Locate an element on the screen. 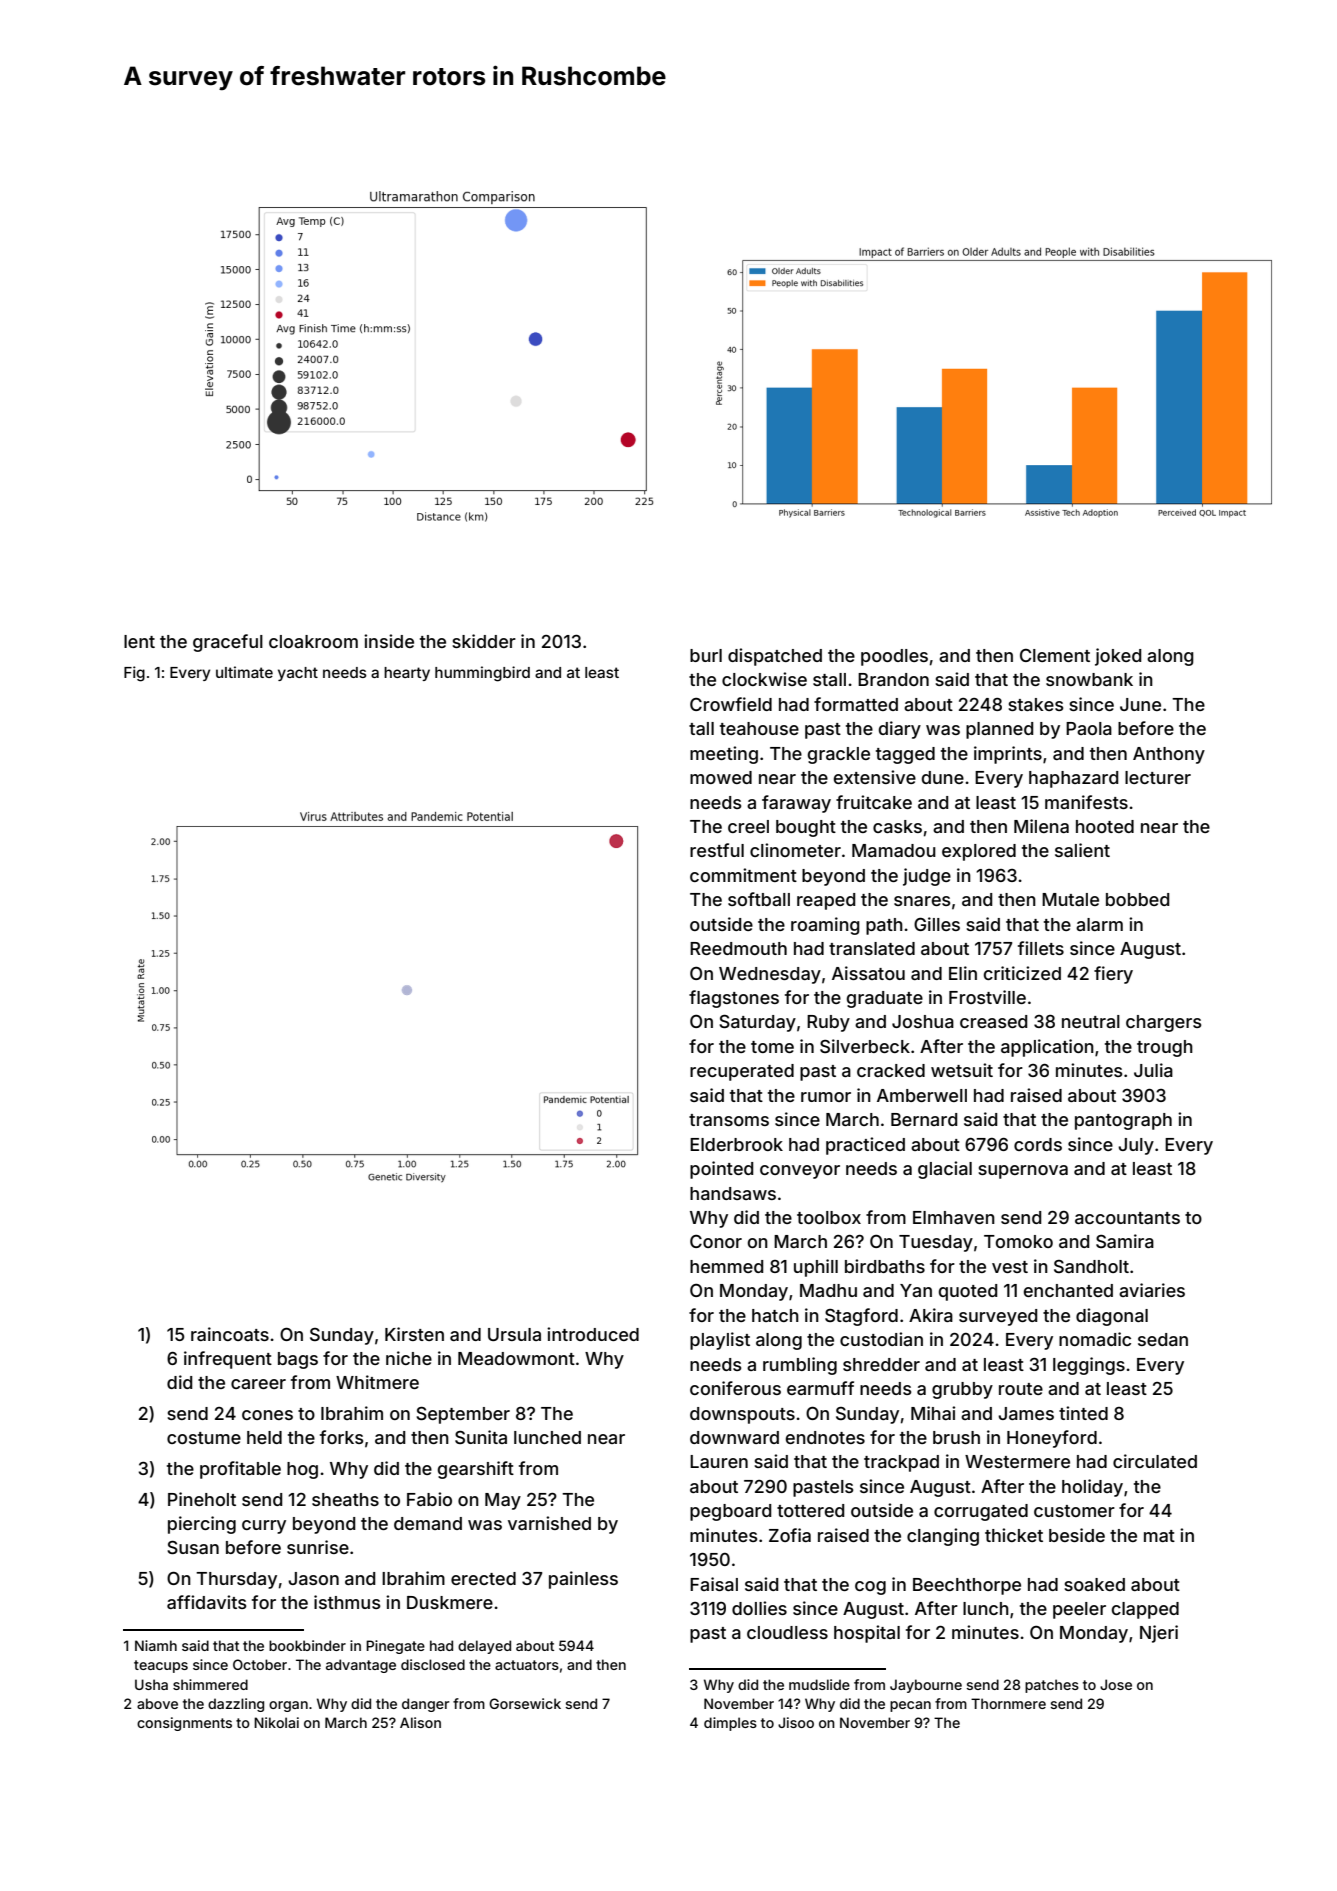  pecan is located at coordinates (910, 1706).
